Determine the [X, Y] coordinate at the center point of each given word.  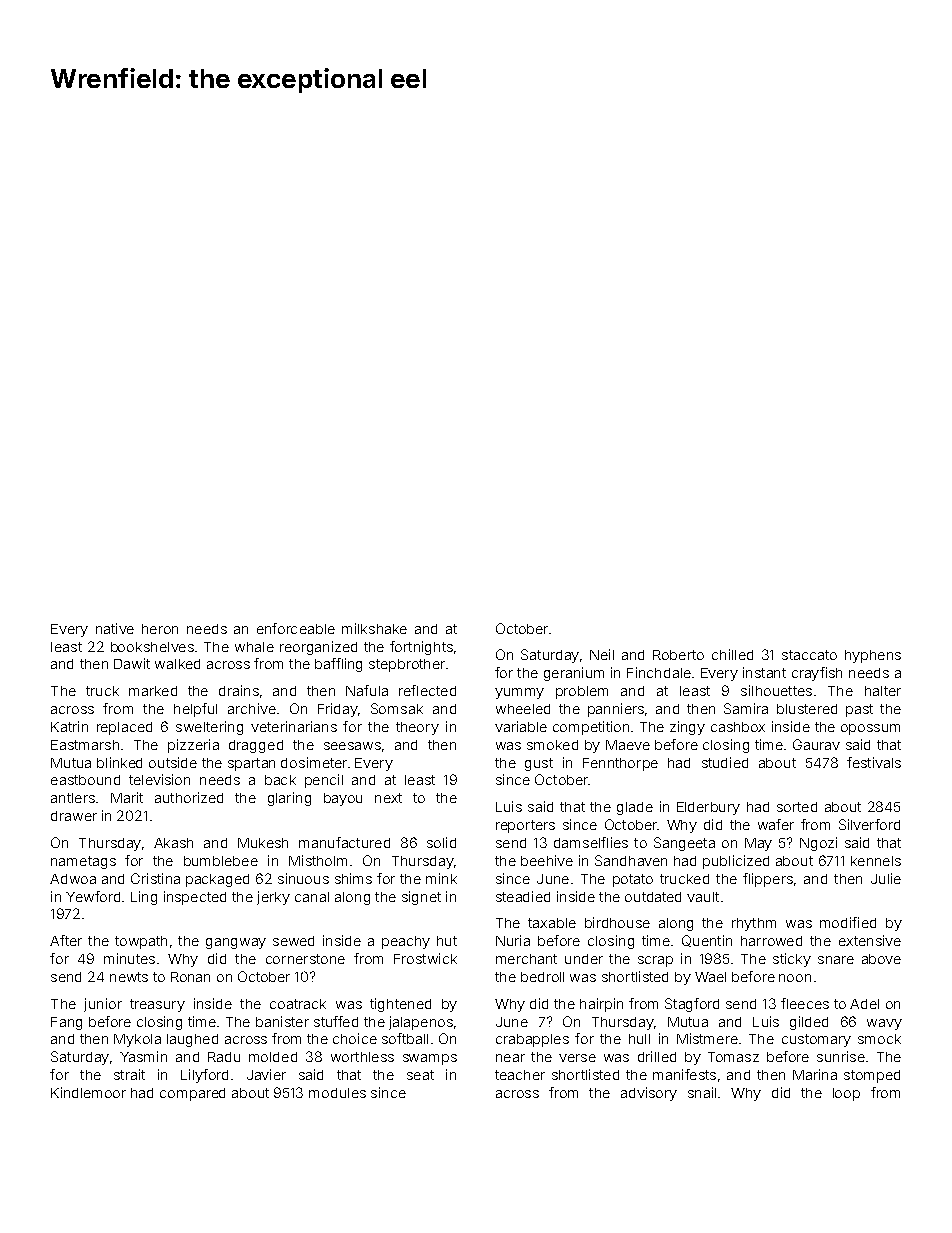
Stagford [692, 1005]
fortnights [421, 648]
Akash [173, 843]
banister [282, 1021]
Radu [224, 1057]
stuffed [336, 1021]
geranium [574, 674]
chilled [732, 654]
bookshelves [152, 647]
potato [633, 880]
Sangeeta [684, 844]
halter [883, 691]
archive [252, 708]
